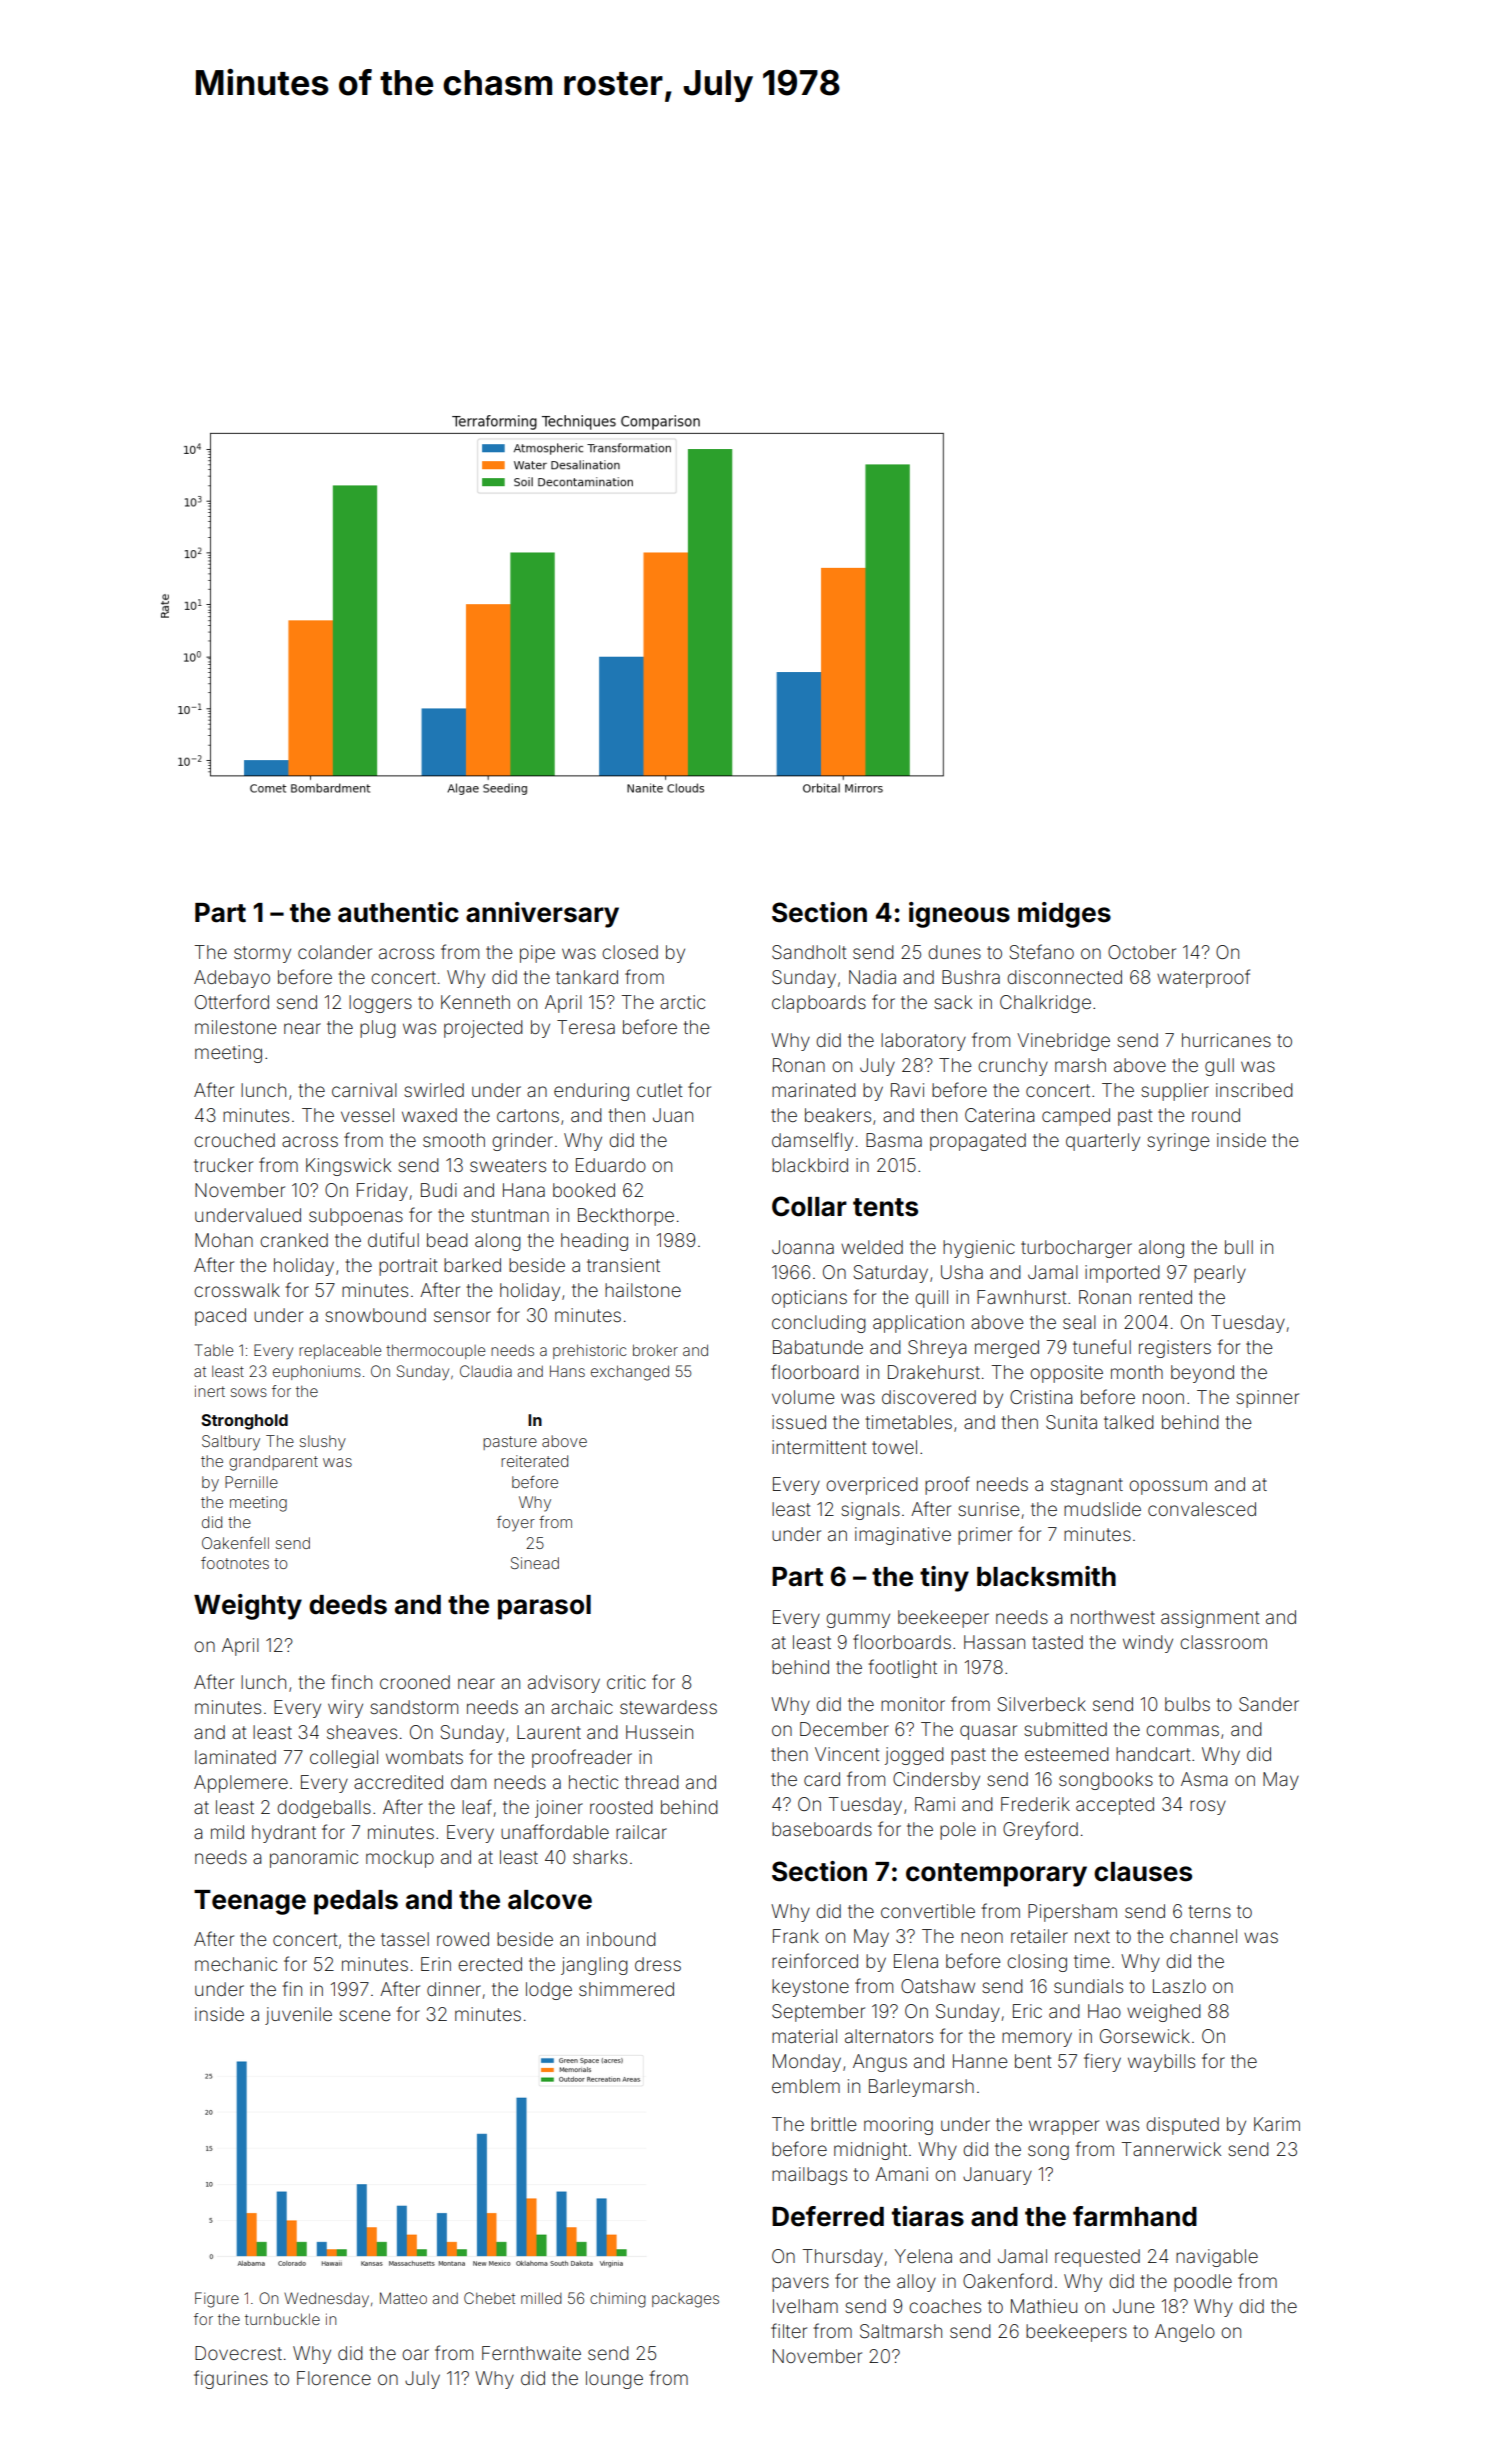 The height and width of the image is (2464, 1496). What do you see at coordinates (1223, 1642) in the image?
I see `classroom` at bounding box center [1223, 1642].
